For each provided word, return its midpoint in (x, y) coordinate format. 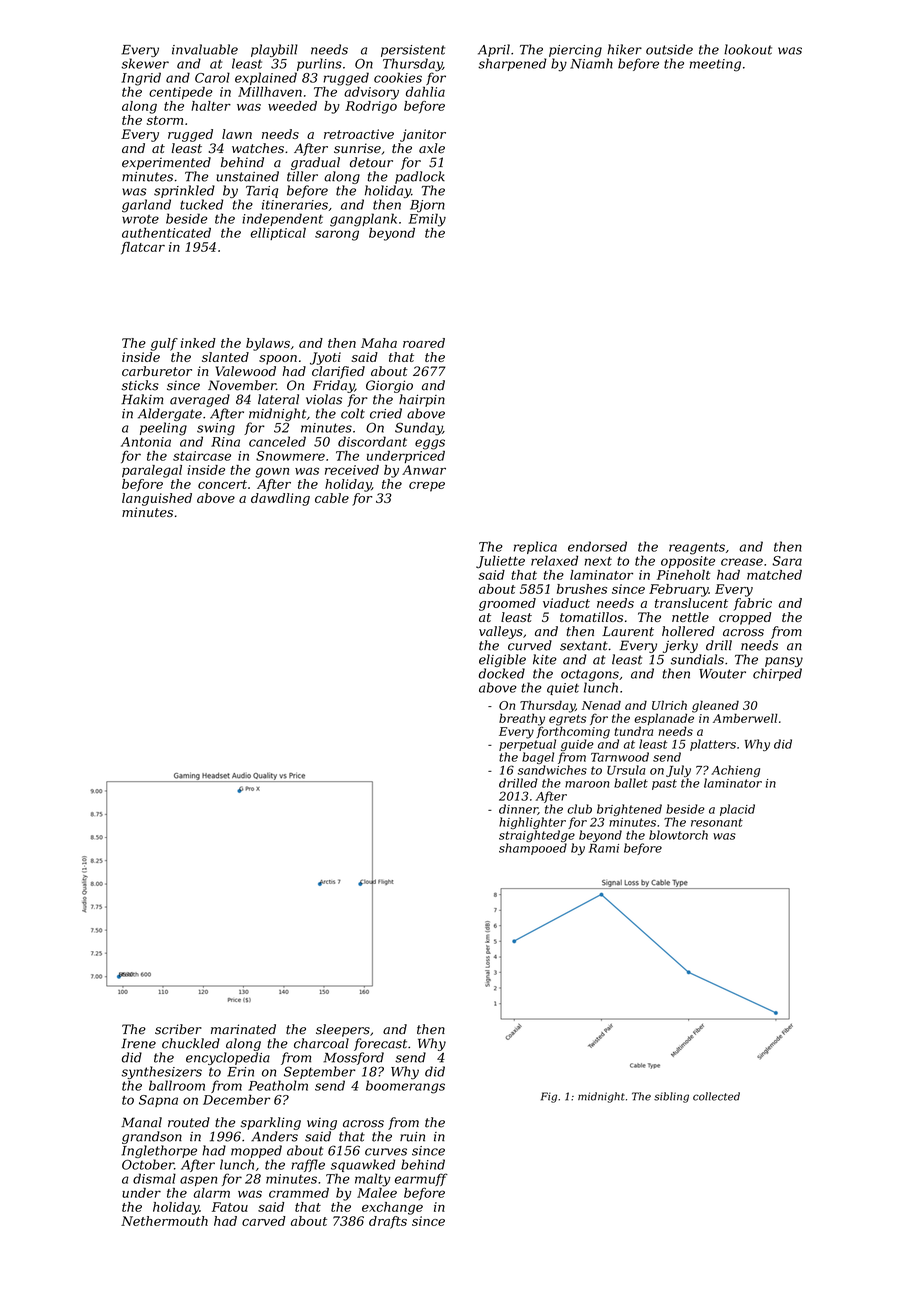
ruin (412, 1137)
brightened (629, 810)
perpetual (527, 745)
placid (737, 810)
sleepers (343, 1030)
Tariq (262, 192)
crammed (299, 1193)
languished (157, 499)
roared (424, 343)
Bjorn (427, 206)
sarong (337, 235)
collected (716, 1096)
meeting (715, 65)
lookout (748, 49)
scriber (178, 1029)
